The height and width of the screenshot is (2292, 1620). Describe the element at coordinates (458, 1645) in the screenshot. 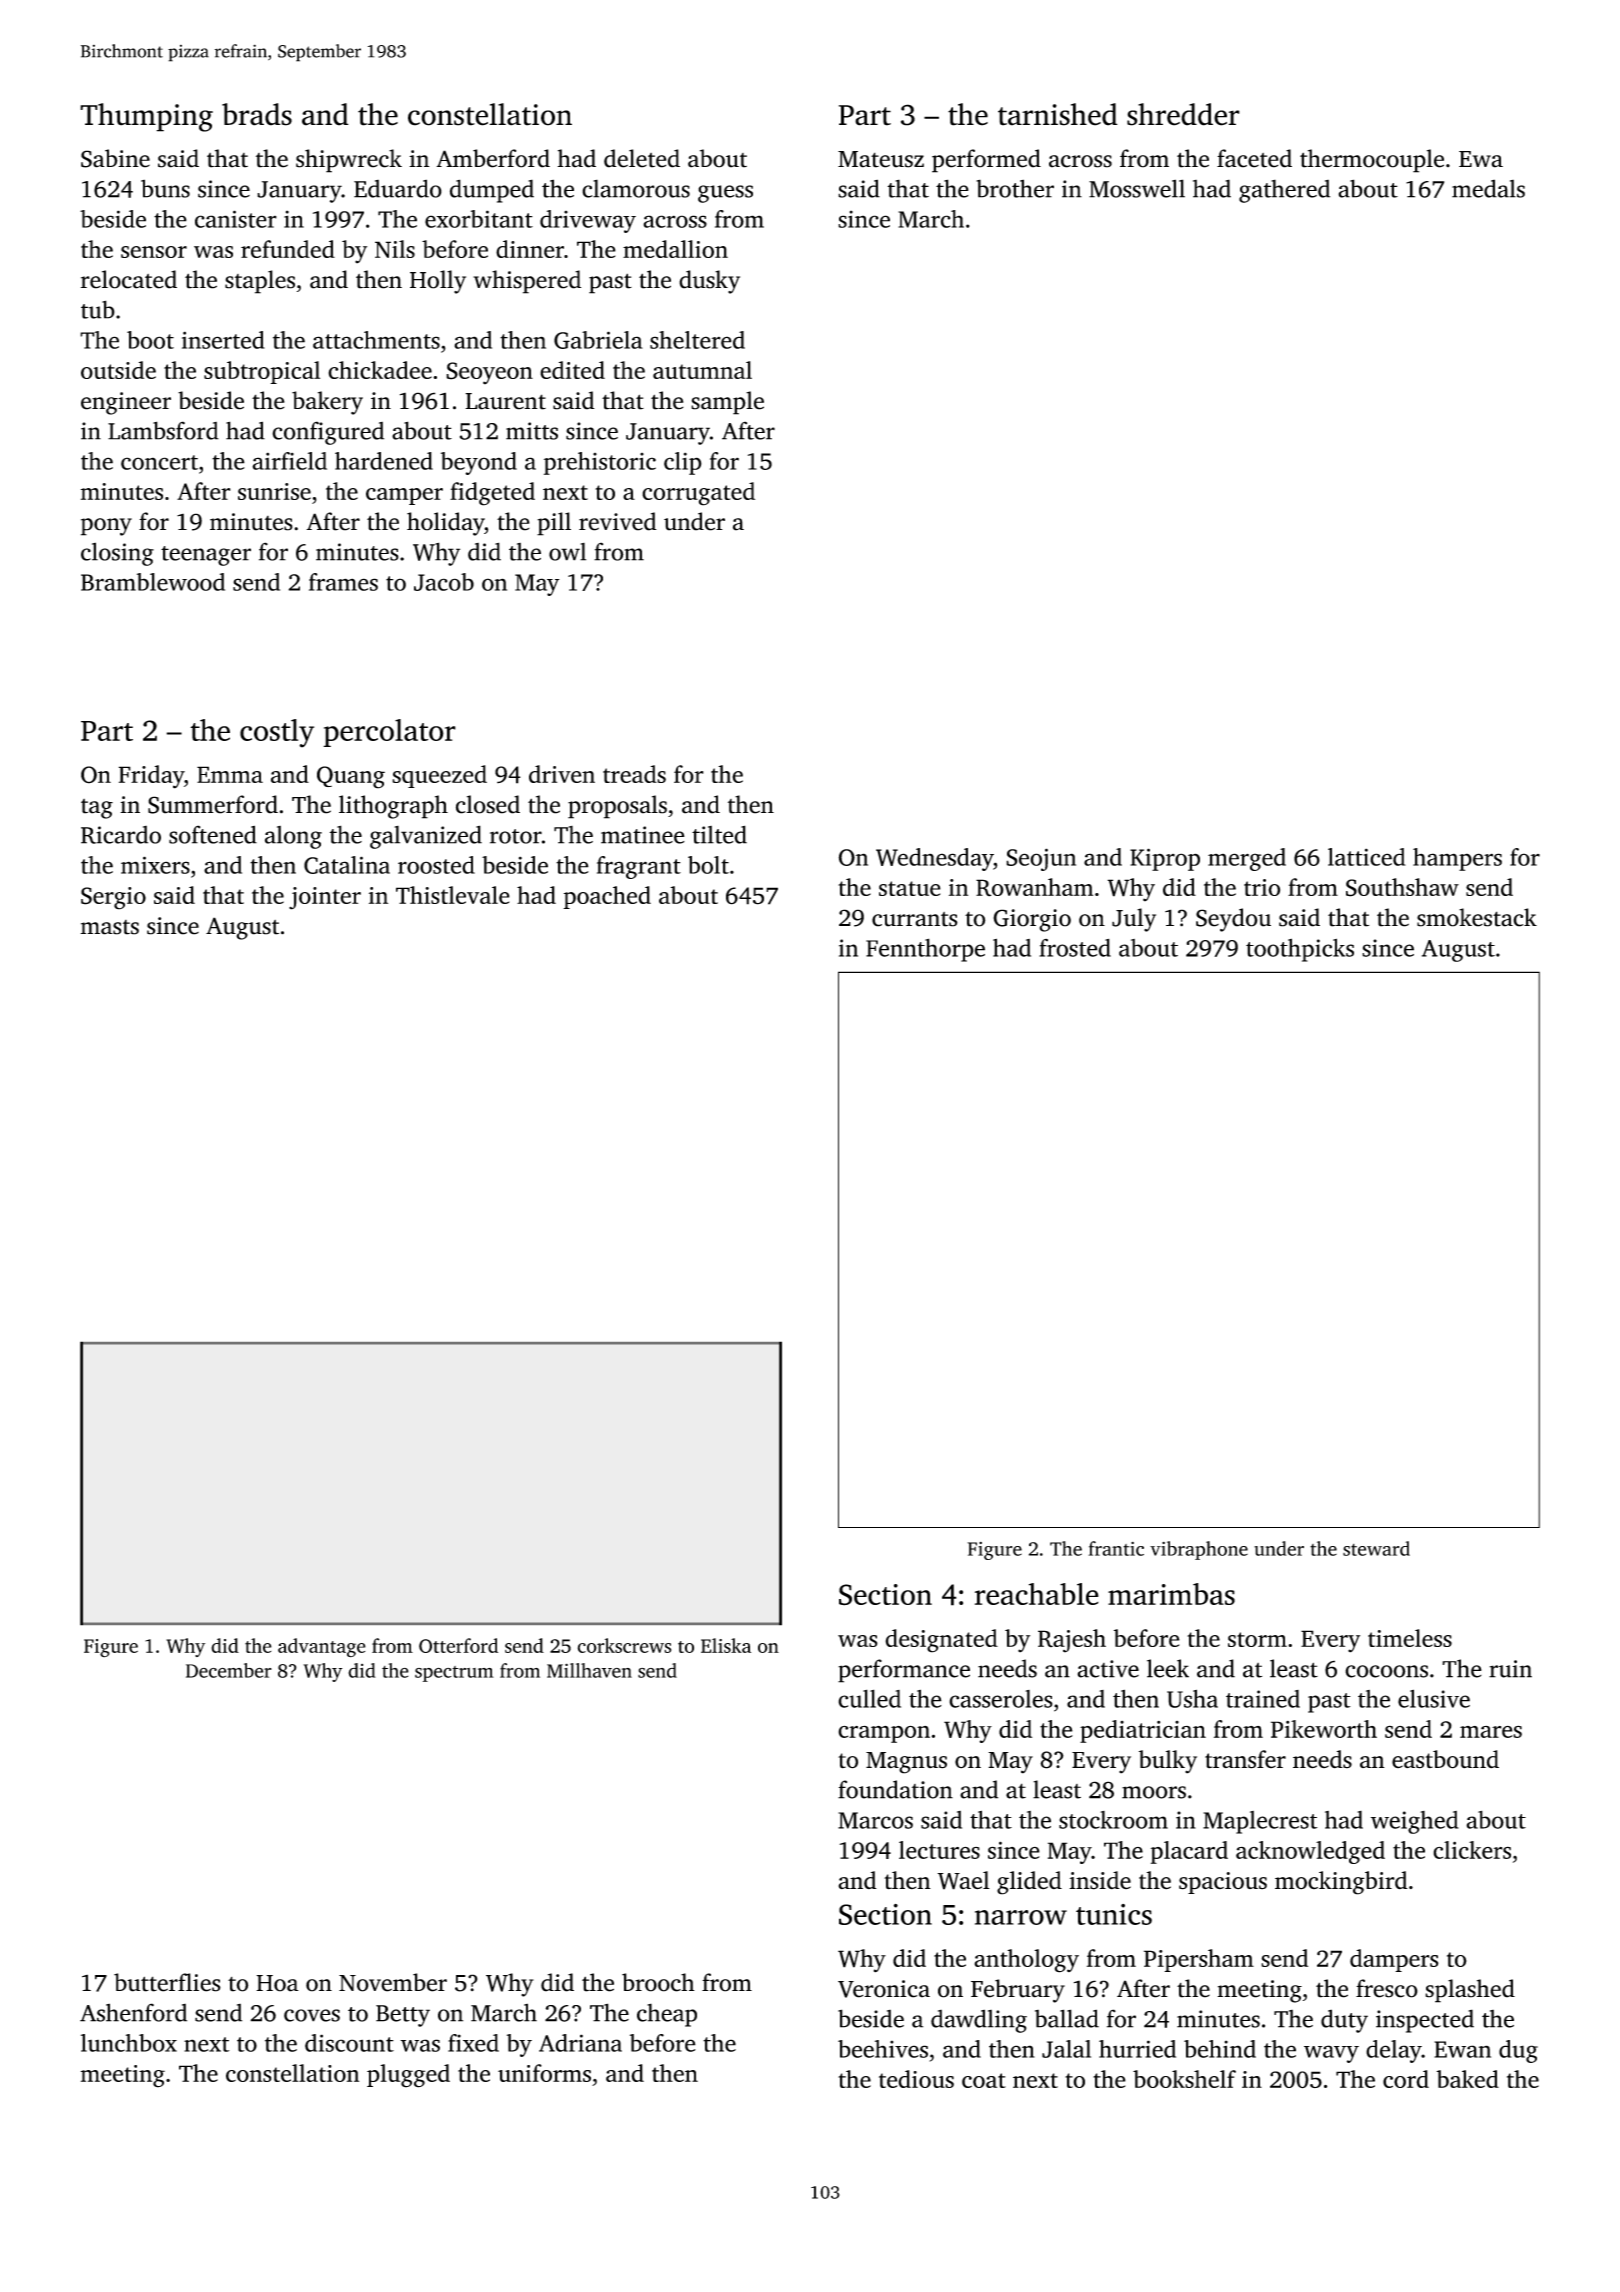

I see `Otterford` at that location.
